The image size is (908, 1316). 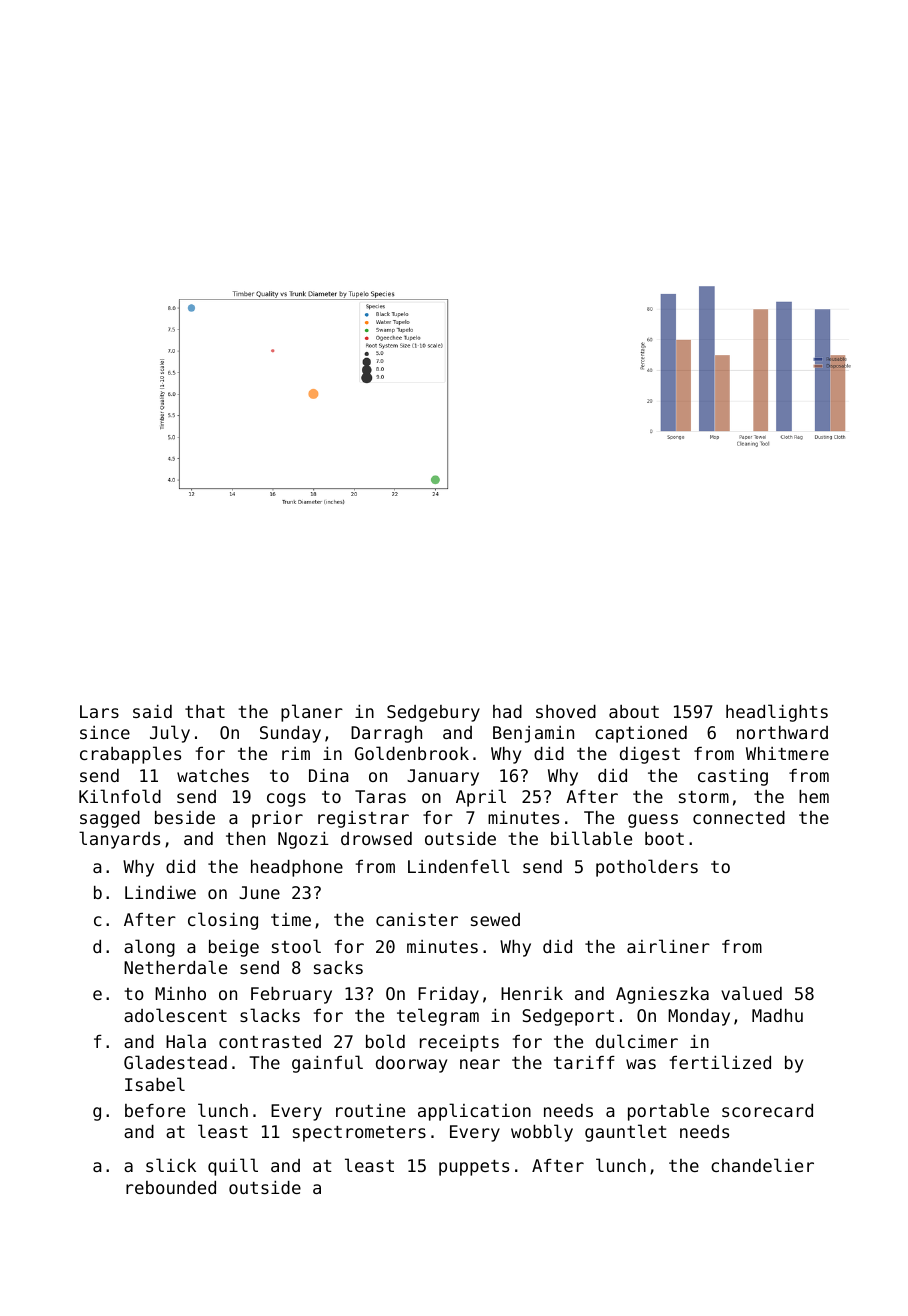 I want to click on Whitmere, so click(x=787, y=753).
